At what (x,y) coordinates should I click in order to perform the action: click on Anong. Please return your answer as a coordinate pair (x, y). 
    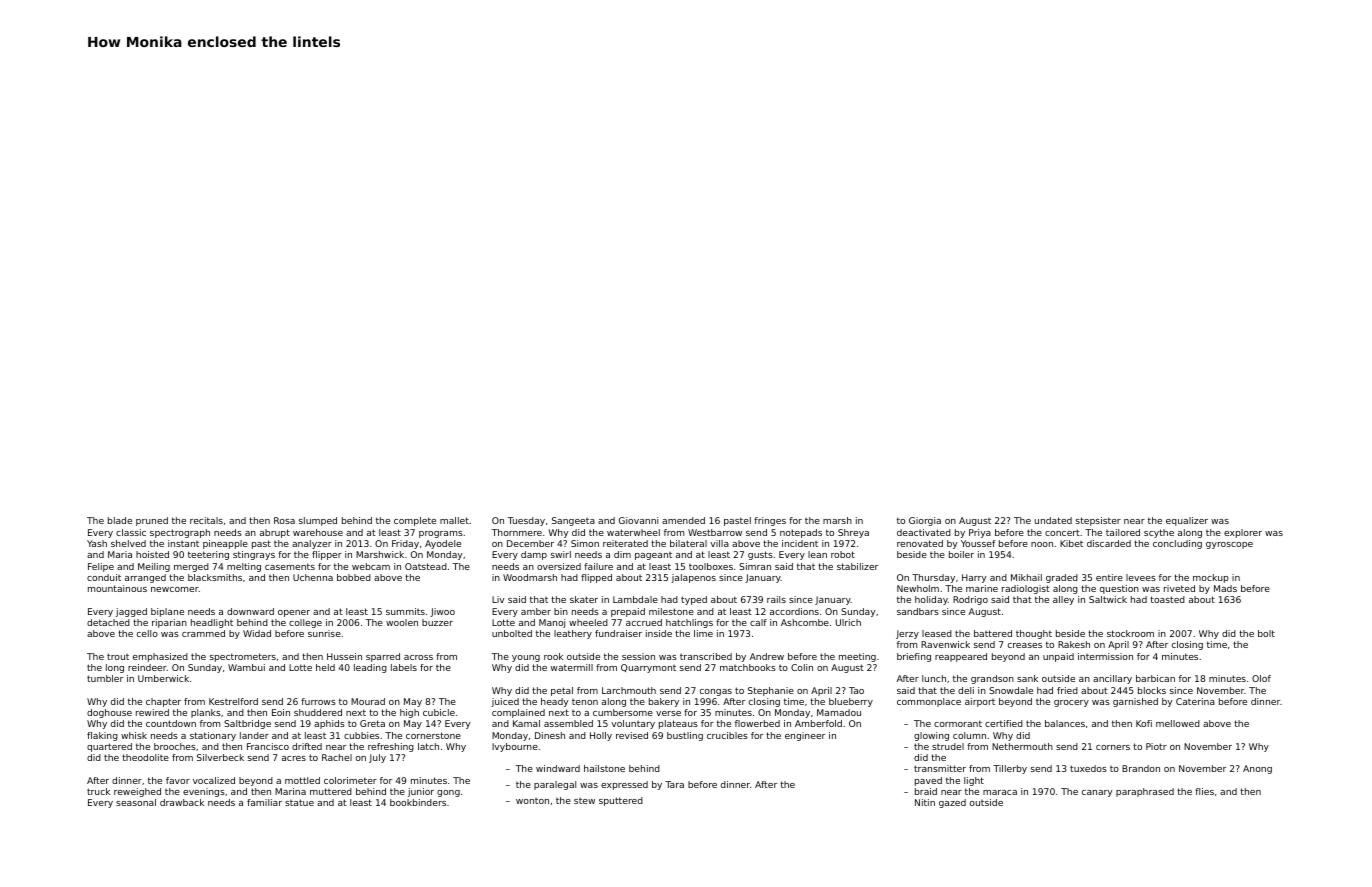
    Looking at the image, I should click on (1257, 769).
